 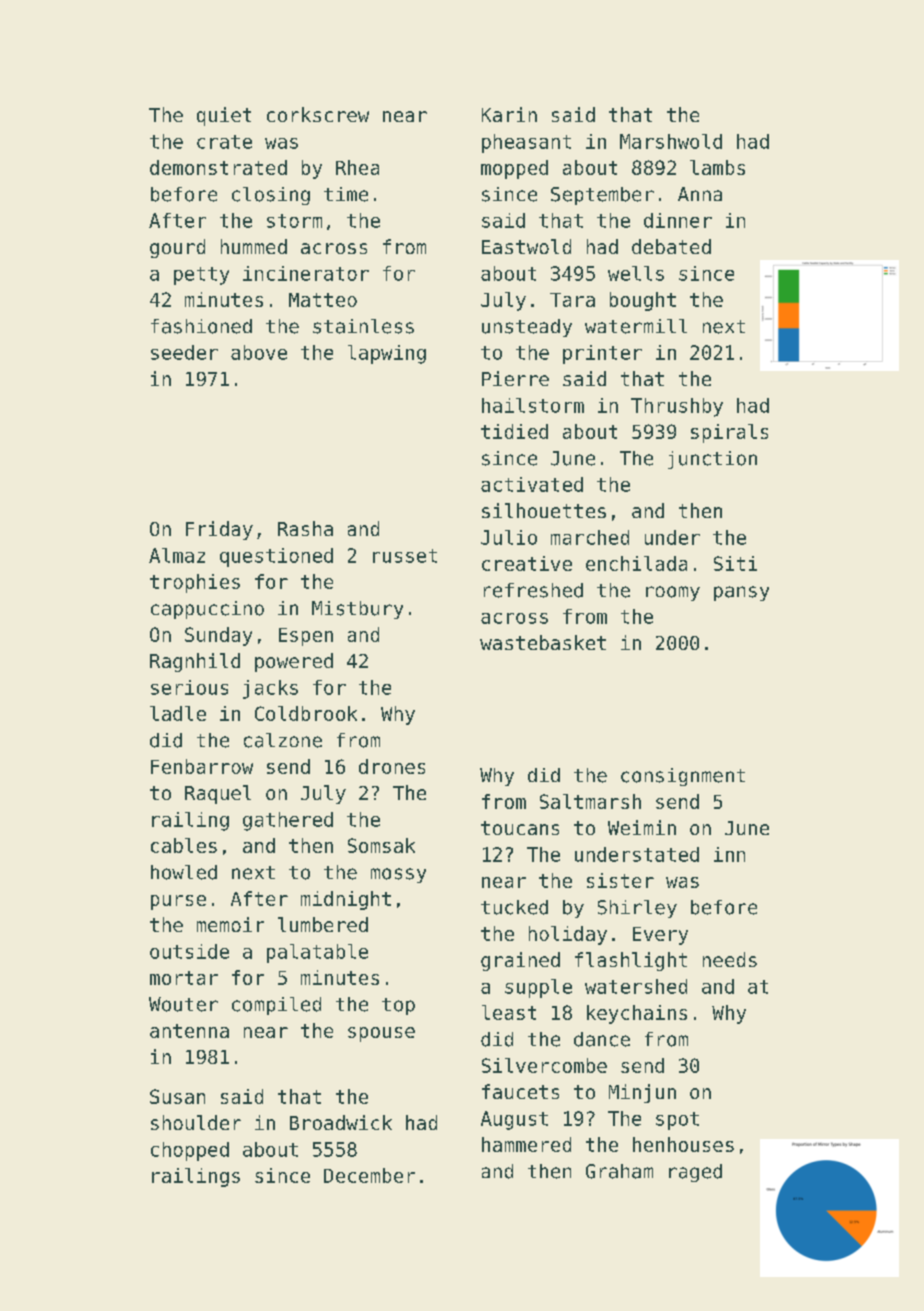 What do you see at coordinates (202, 766) in the document?
I see `Fenbarrow` at bounding box center [202, 766].
